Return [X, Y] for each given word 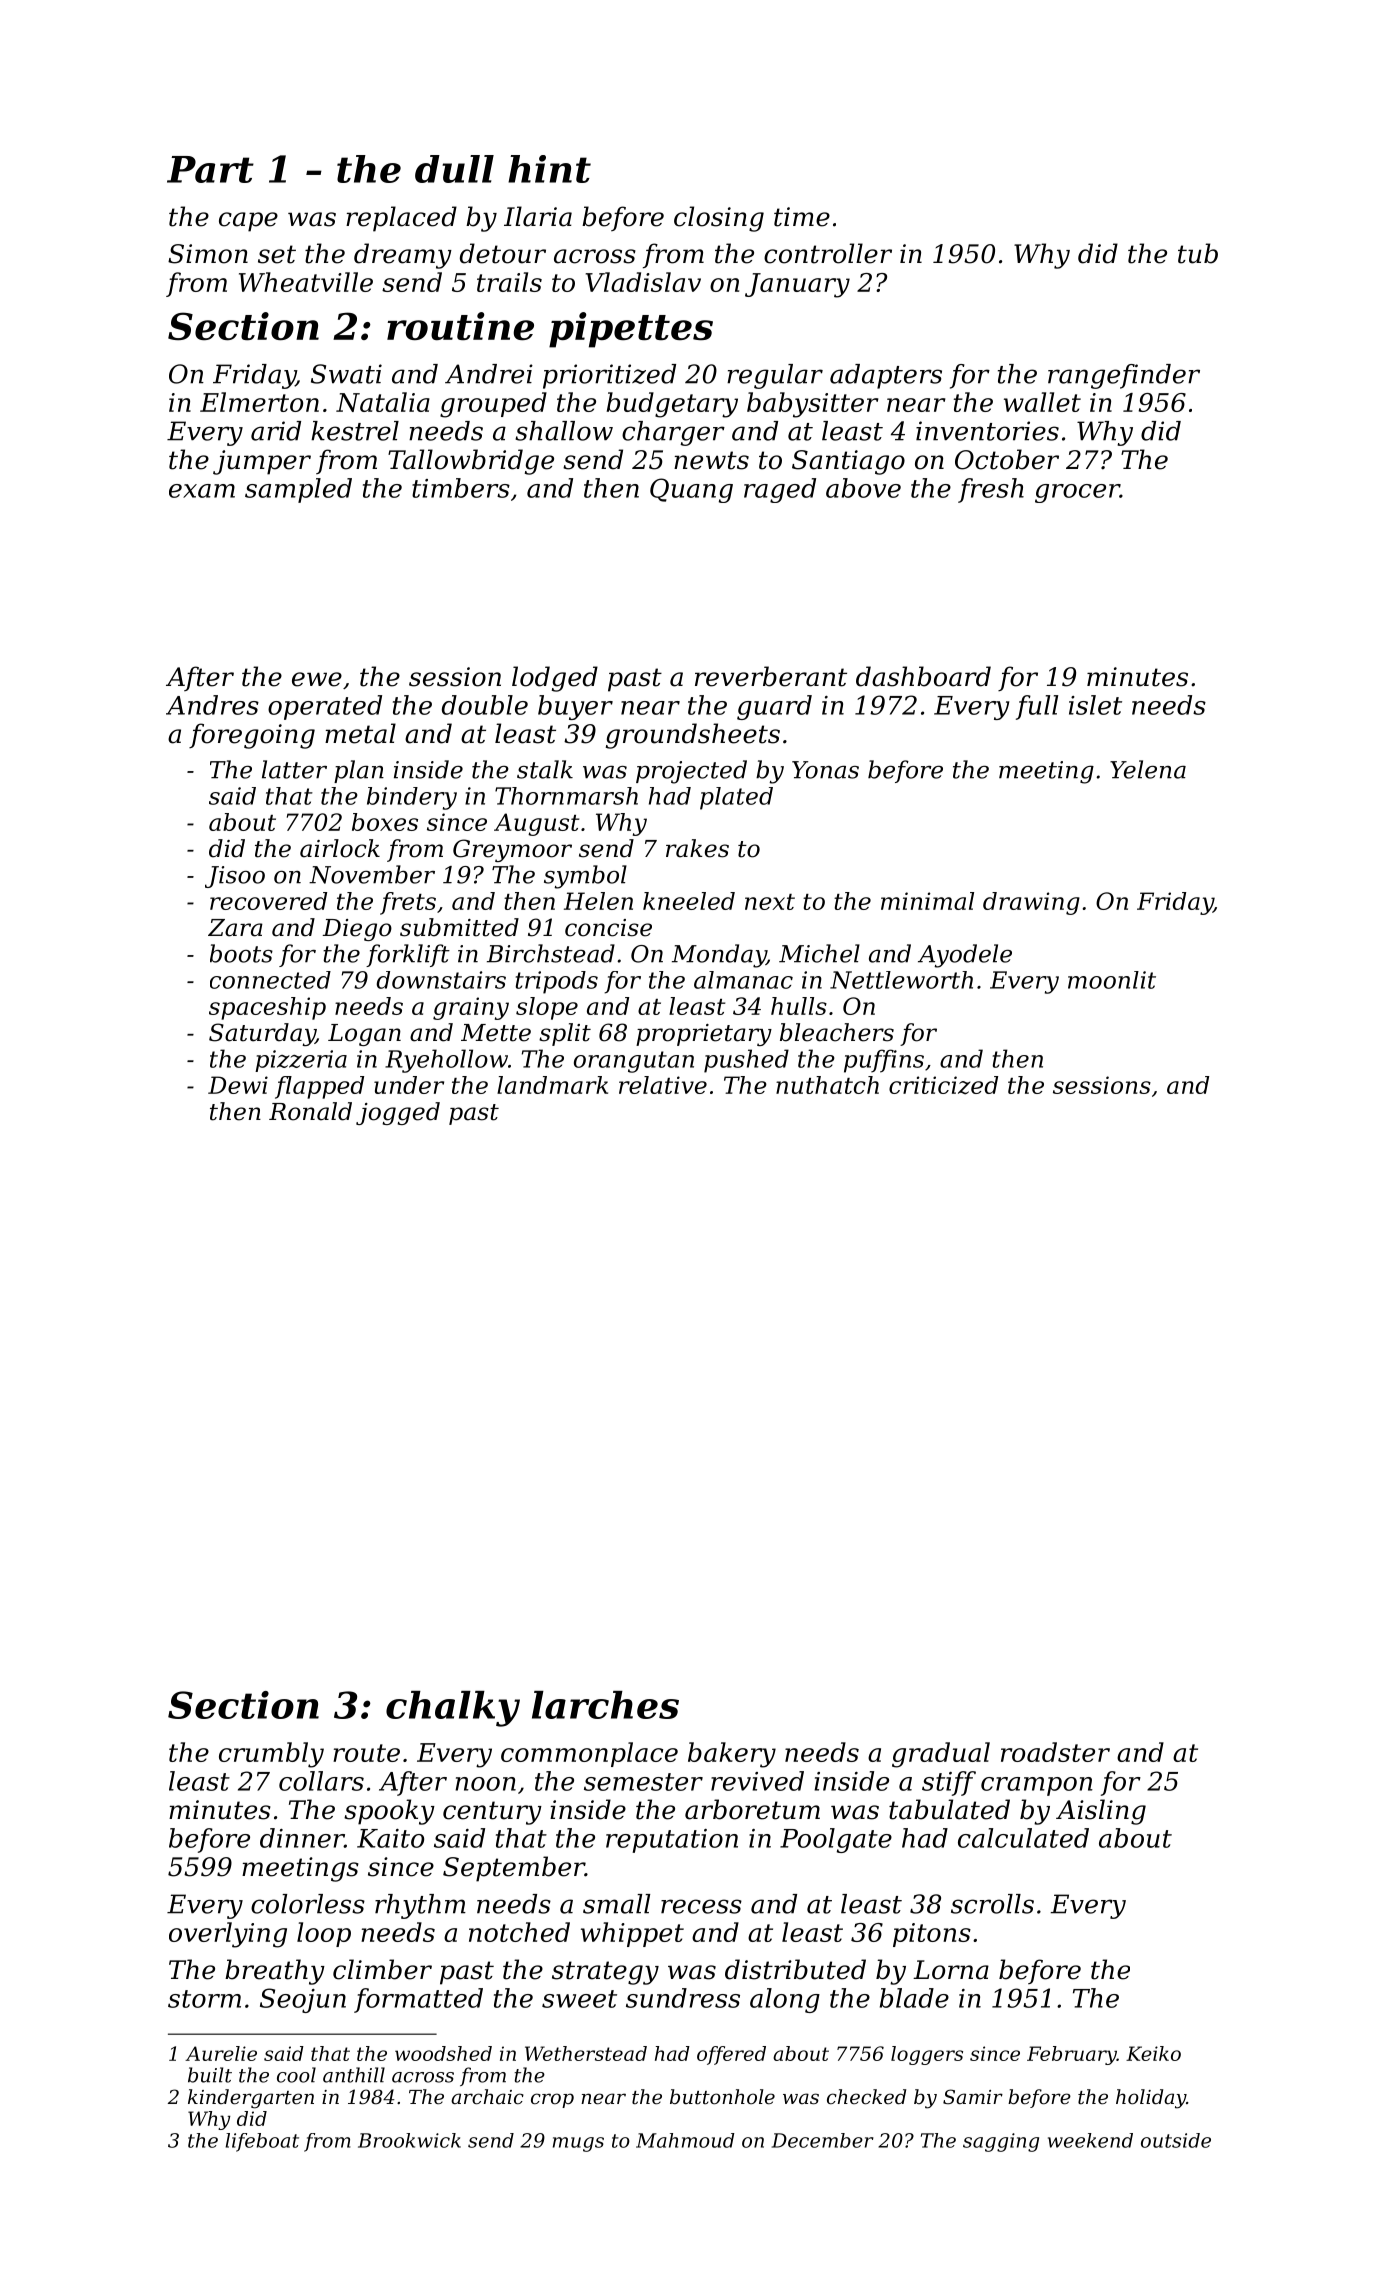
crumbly [271, 1755]
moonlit [1112, 980]
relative [663, 1085]
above [863, 488]
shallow [564, 431]
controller [828, 253]
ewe [317, 679]
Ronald [310, 1111]
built [210, 2075]
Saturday [262, 1034]
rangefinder [1124, 376]
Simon [208, 254]
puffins [884, 1061]
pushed [746, 1061]
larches [605, 1705]
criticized [943, 1085]
